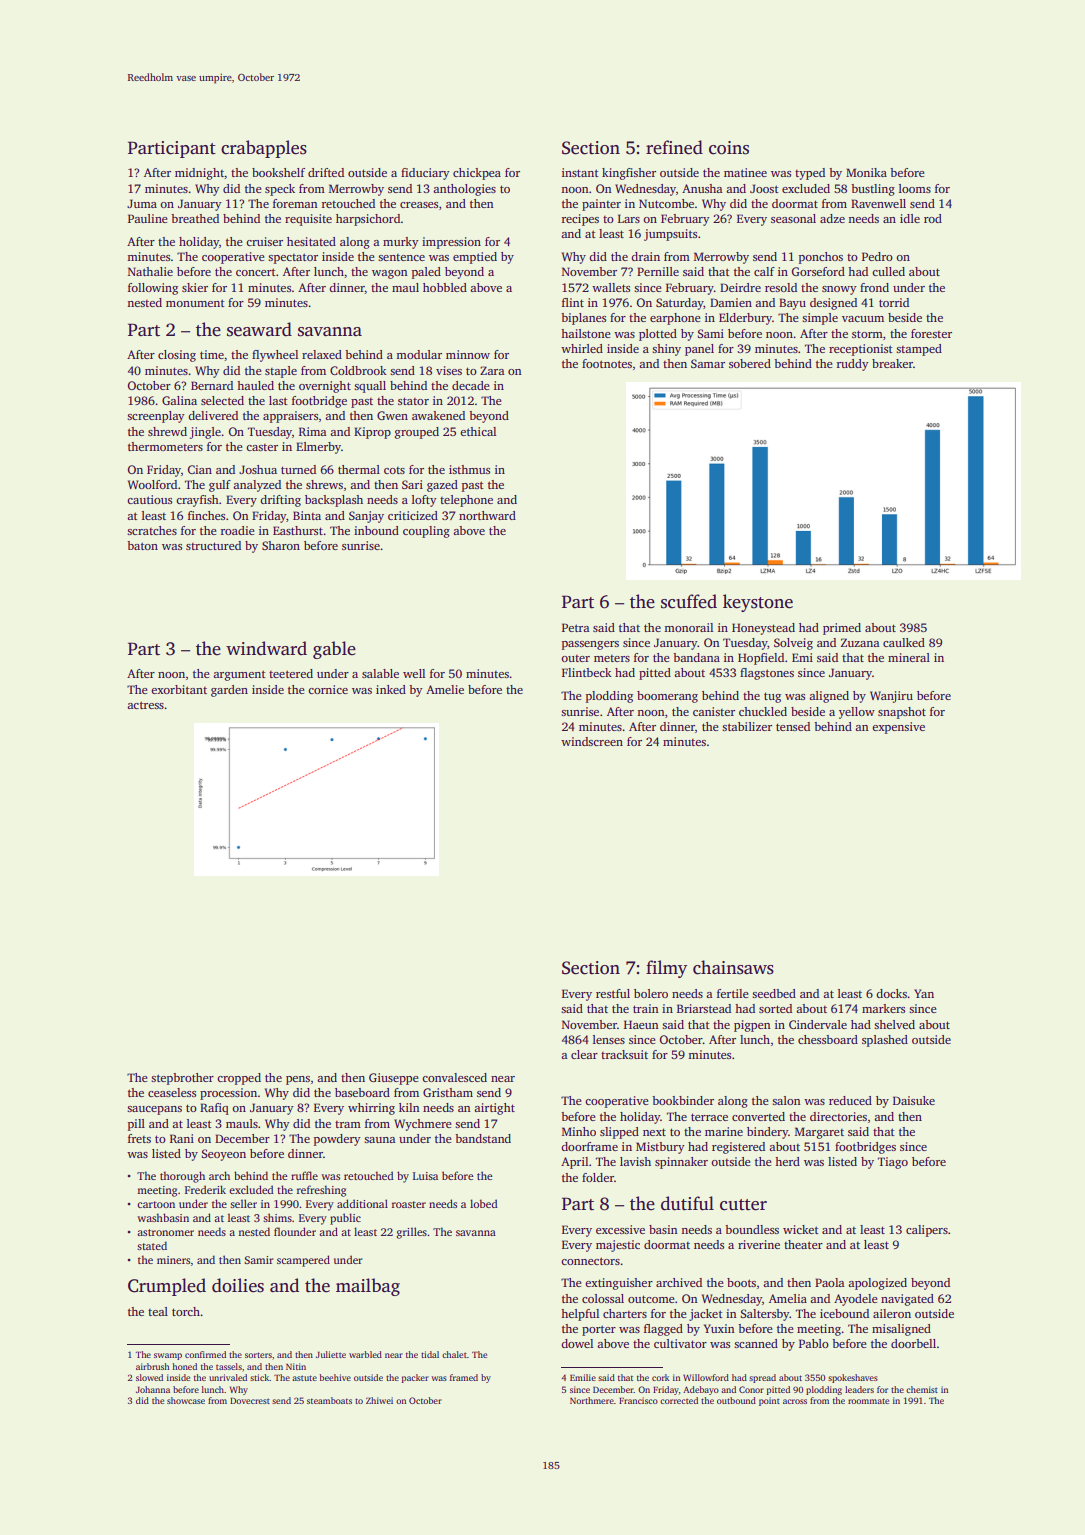 The height and width of the screenshot is (1535, 1085). I want to click on colossal, so click(603, 1298).
